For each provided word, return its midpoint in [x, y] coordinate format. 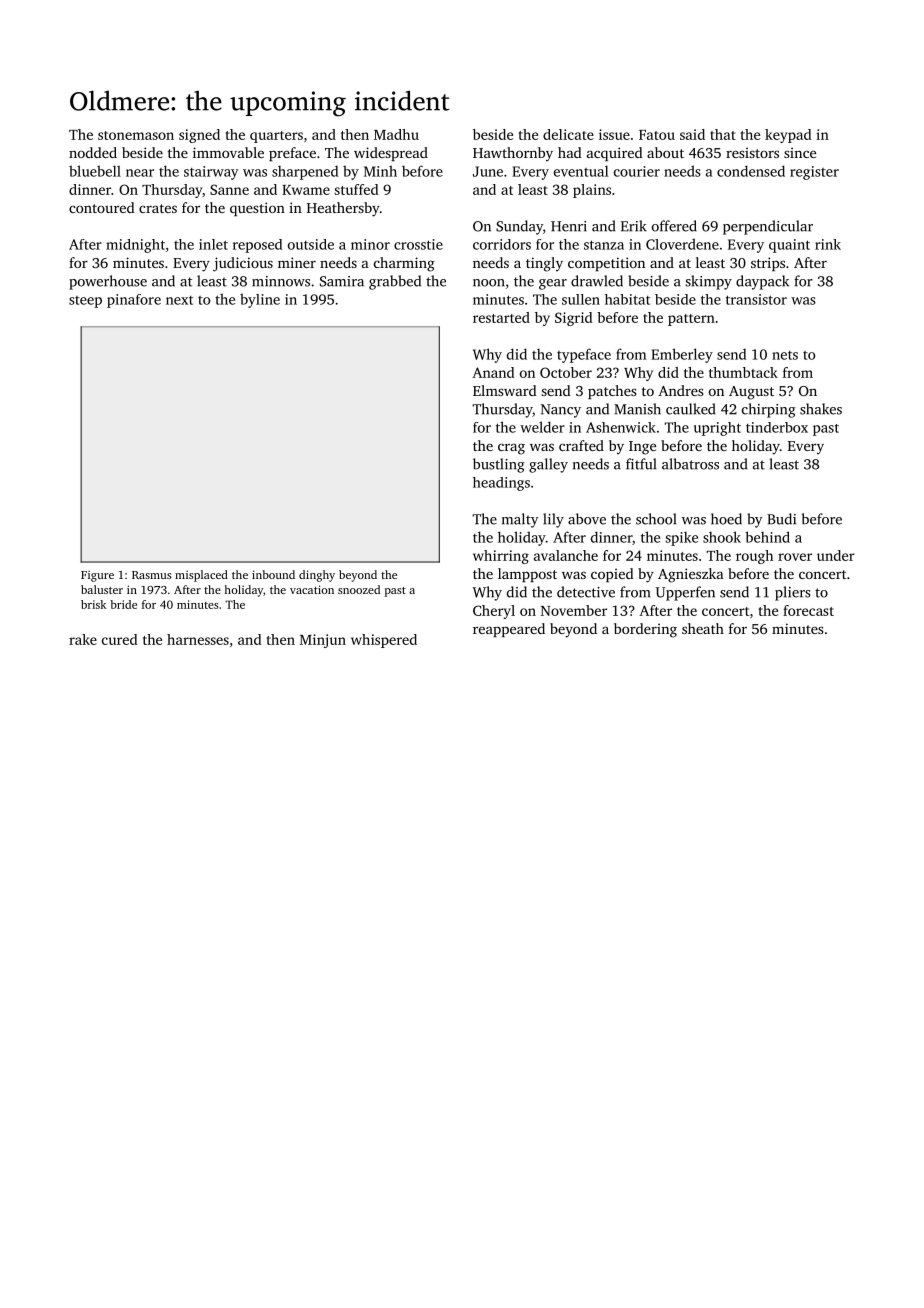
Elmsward [505, 390]
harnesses [198, 639]
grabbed [395, 282]
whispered [384, 641]
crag [511, 449]
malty [520, 520]
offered [674, 226]
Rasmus [152, 575]
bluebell [95, 171]
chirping [769, 410]
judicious [243, 264]
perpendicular [768, 227]
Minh [380, 171]
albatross [690, 464]
